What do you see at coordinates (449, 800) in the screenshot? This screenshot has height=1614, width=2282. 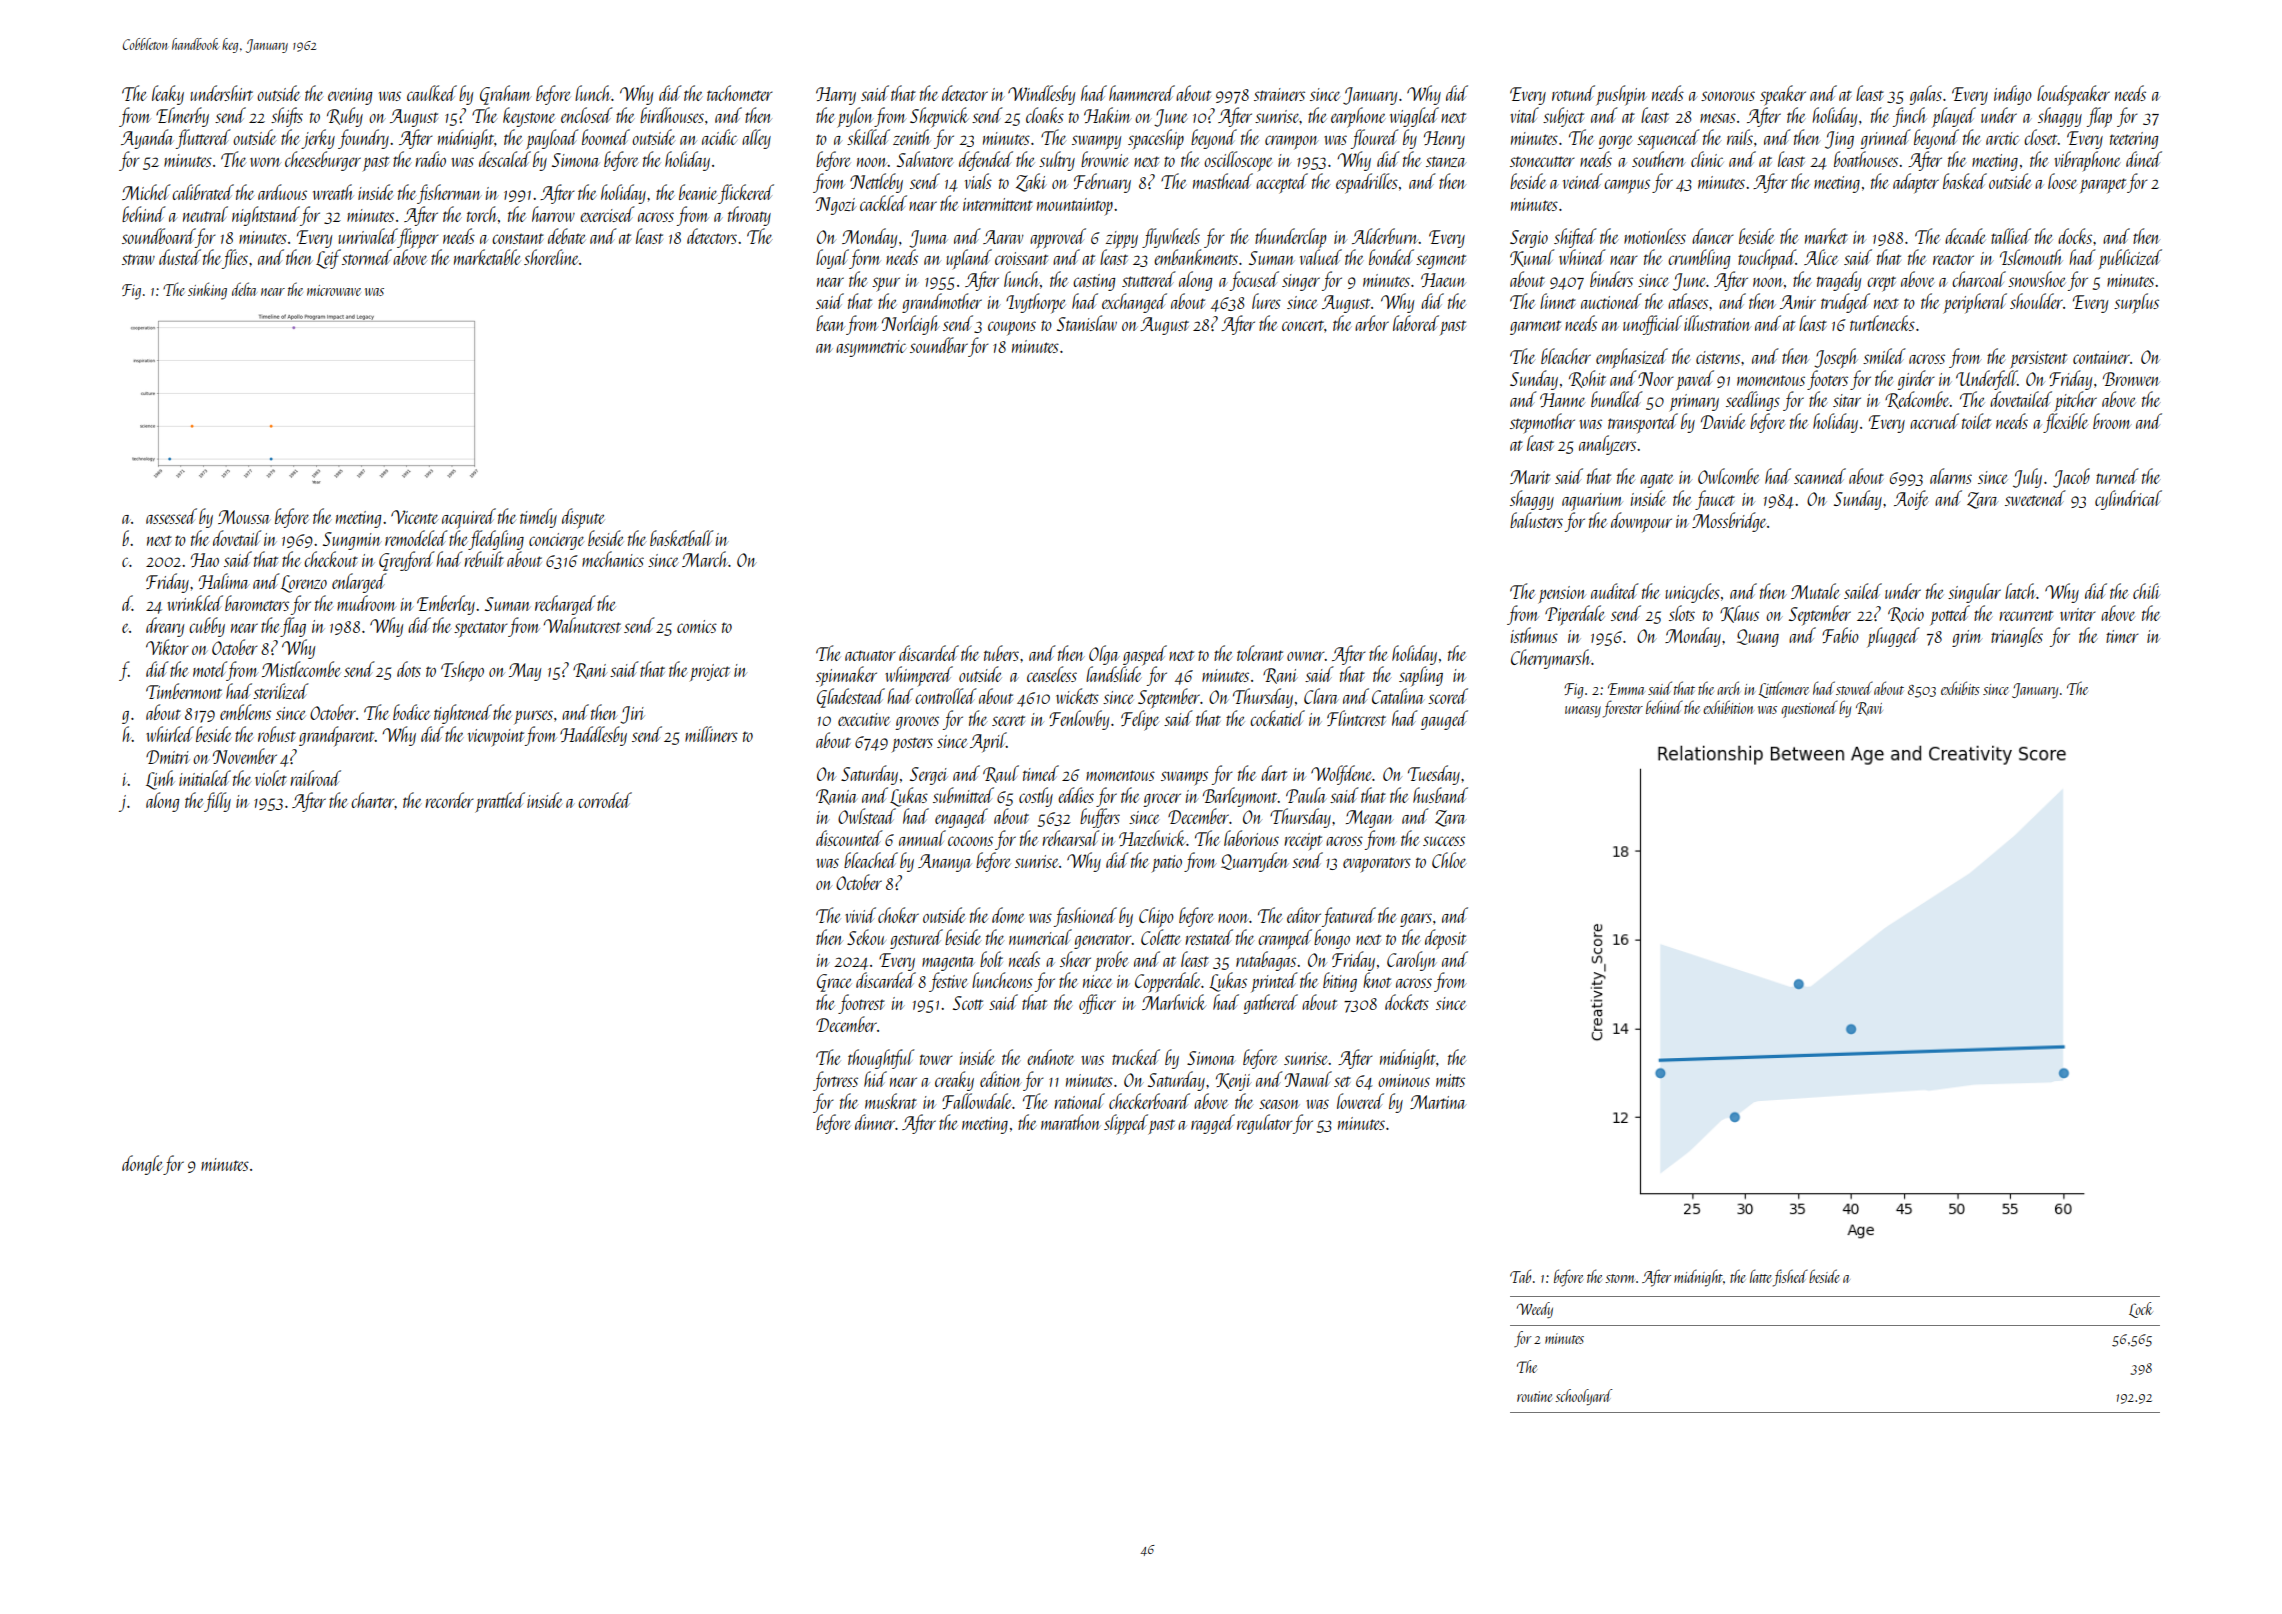 I see `recorder` at bounding box center [449, 800].
